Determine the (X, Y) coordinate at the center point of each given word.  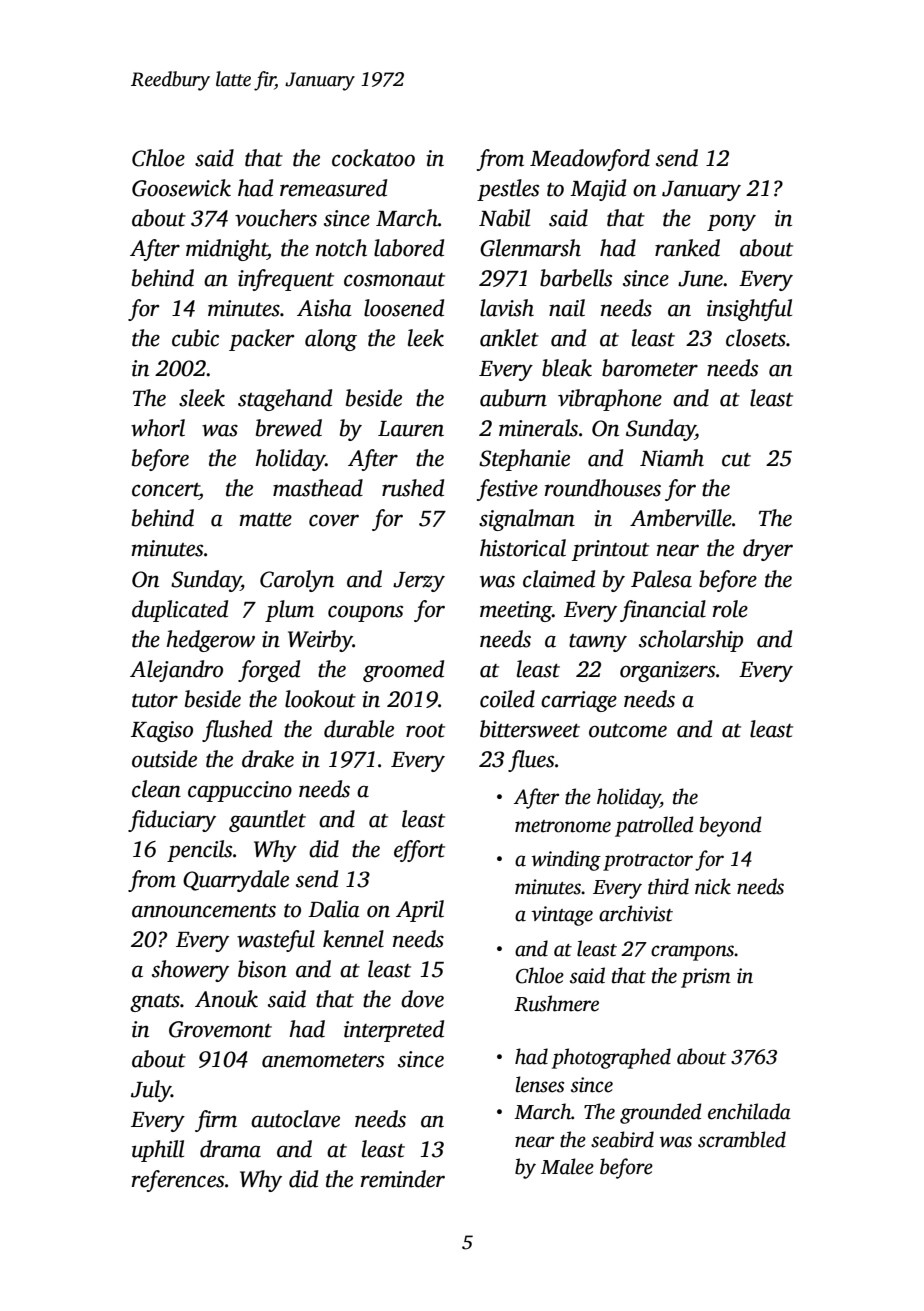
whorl (158, 428)
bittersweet (530, 729)
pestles (508, 190)
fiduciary (172, 821)
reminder (403, 1179)
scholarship (691, 641)
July (151, 1091)
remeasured (333, 188)
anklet (509, 338)
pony (731, 222)
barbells (576, 278)
